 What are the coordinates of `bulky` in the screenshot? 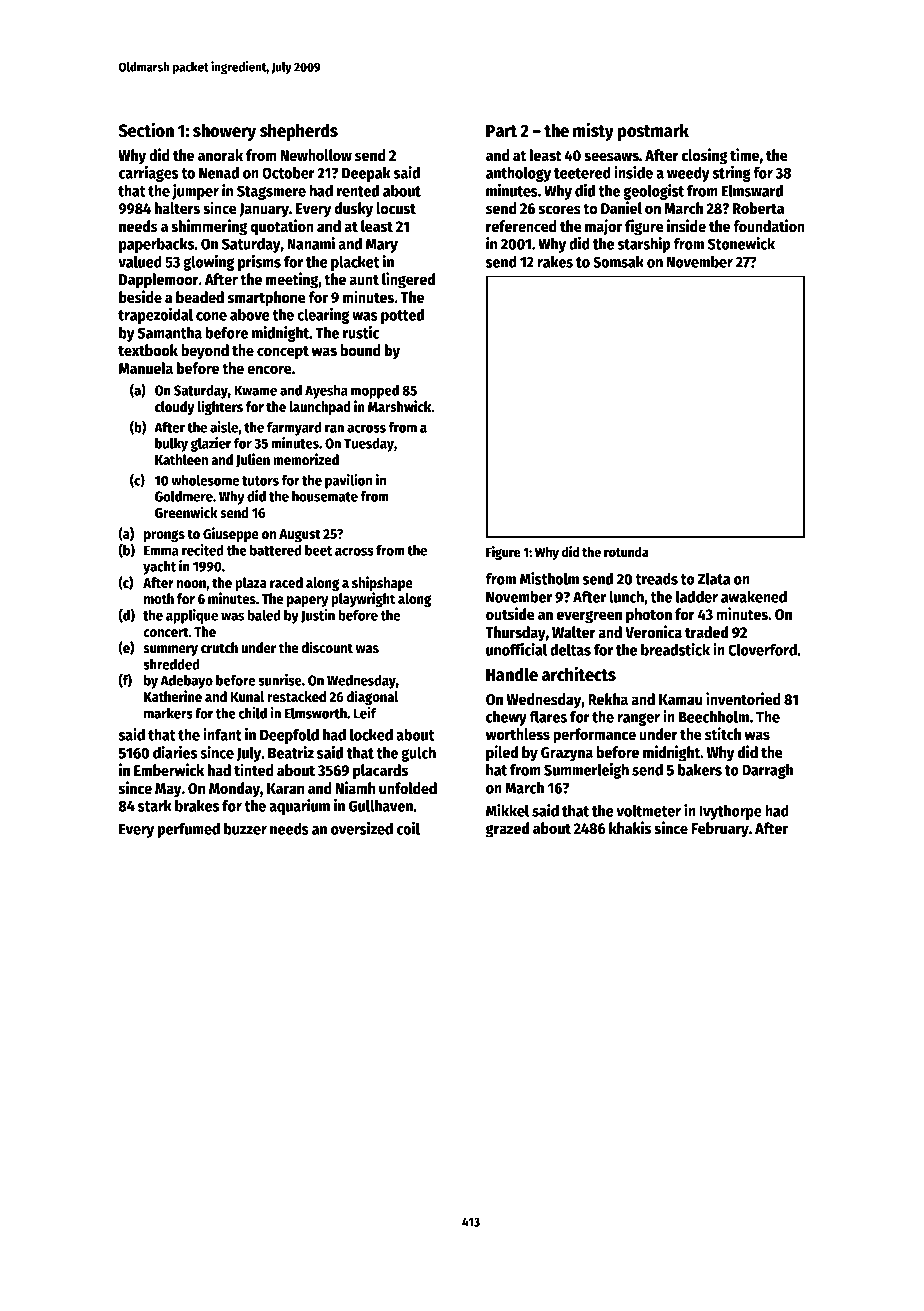 It's located at (171, 445).
